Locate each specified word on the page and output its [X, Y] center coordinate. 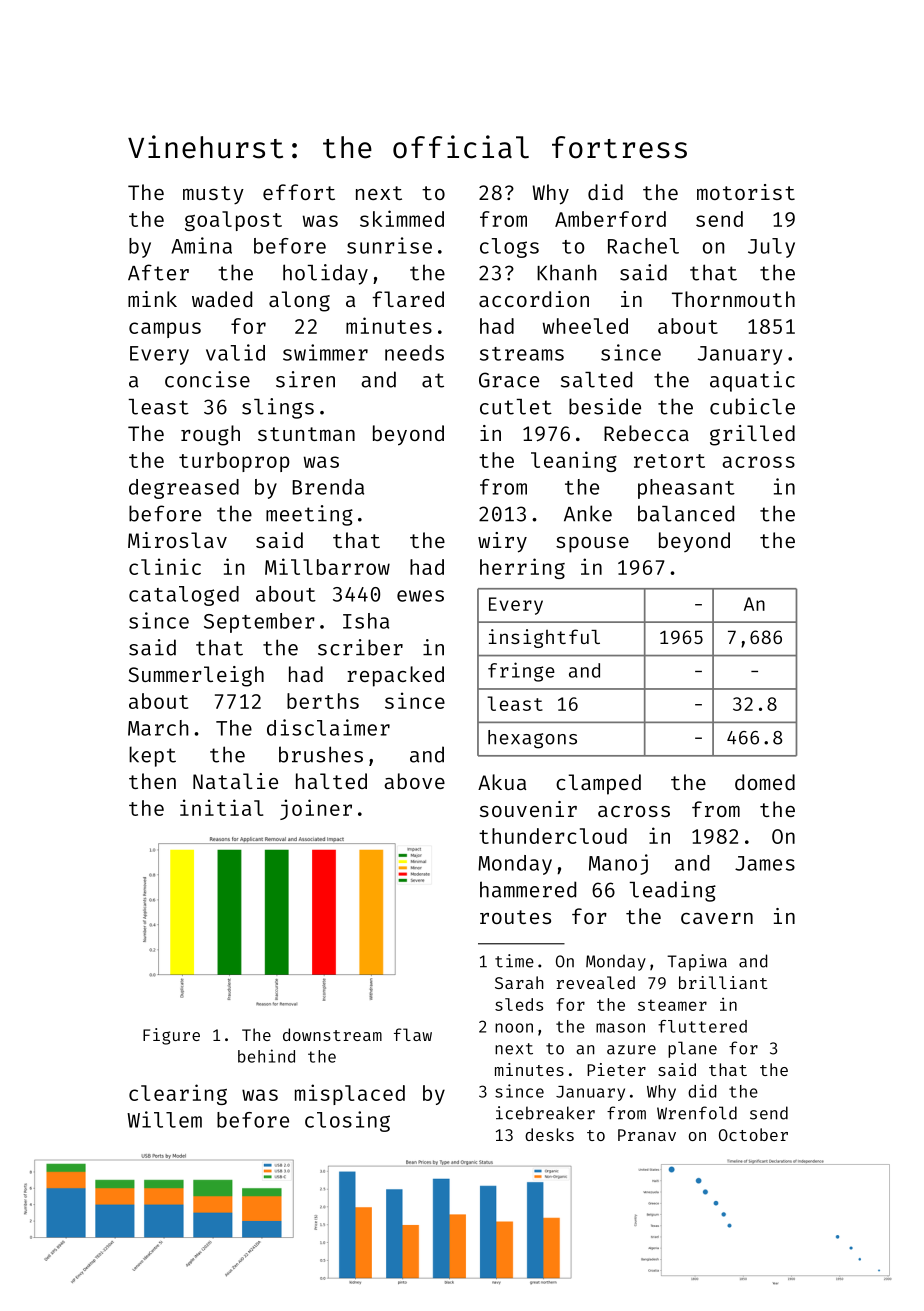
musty [213, 195]
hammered [528, 889]
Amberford [610, 219]
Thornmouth [733, 299]
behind [266, 1056]
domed [765, 782]
